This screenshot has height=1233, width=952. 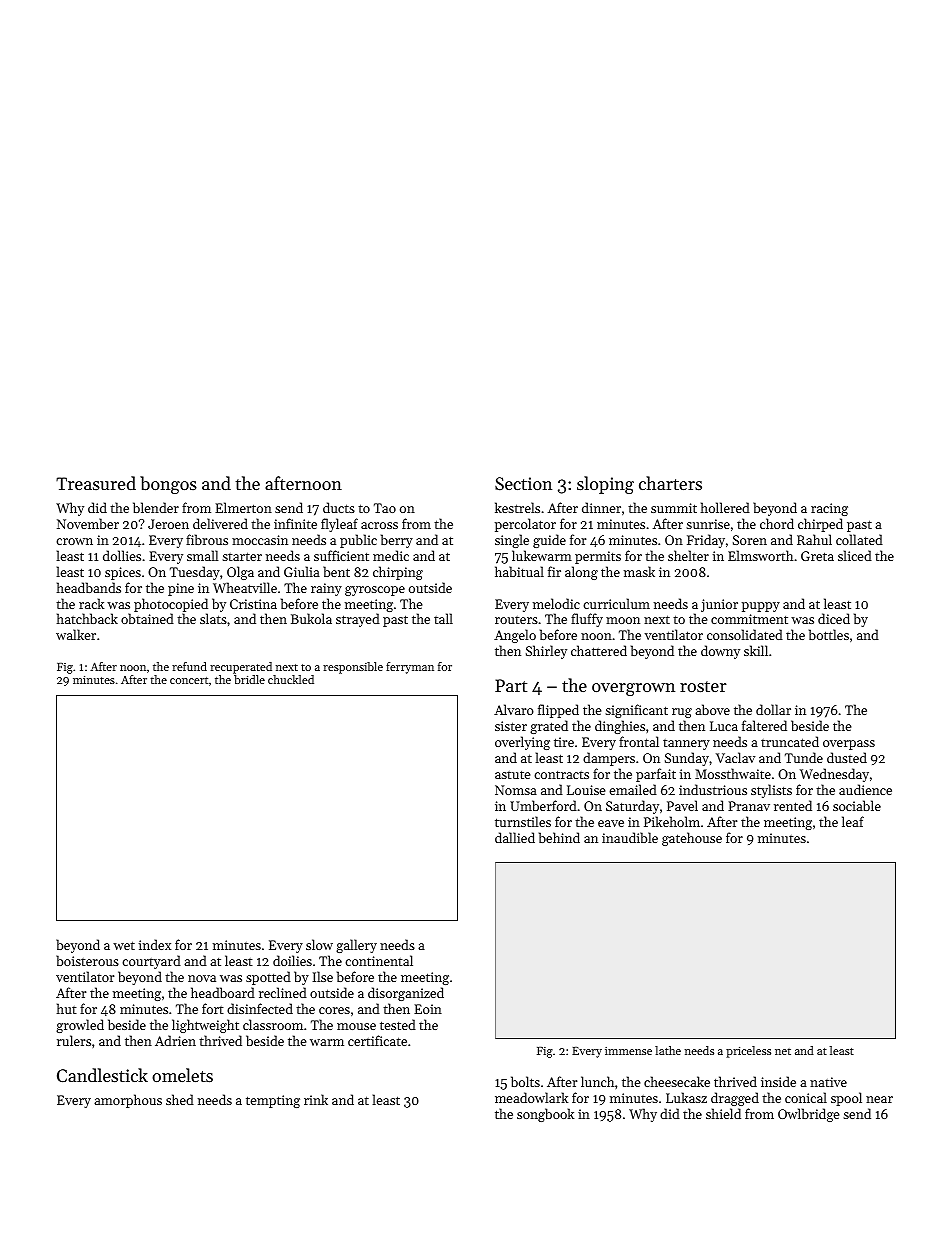 What do you see at coordinates (96, 483) in the screenshot?
I see `Treasured` at bounding box center [96, 483].
